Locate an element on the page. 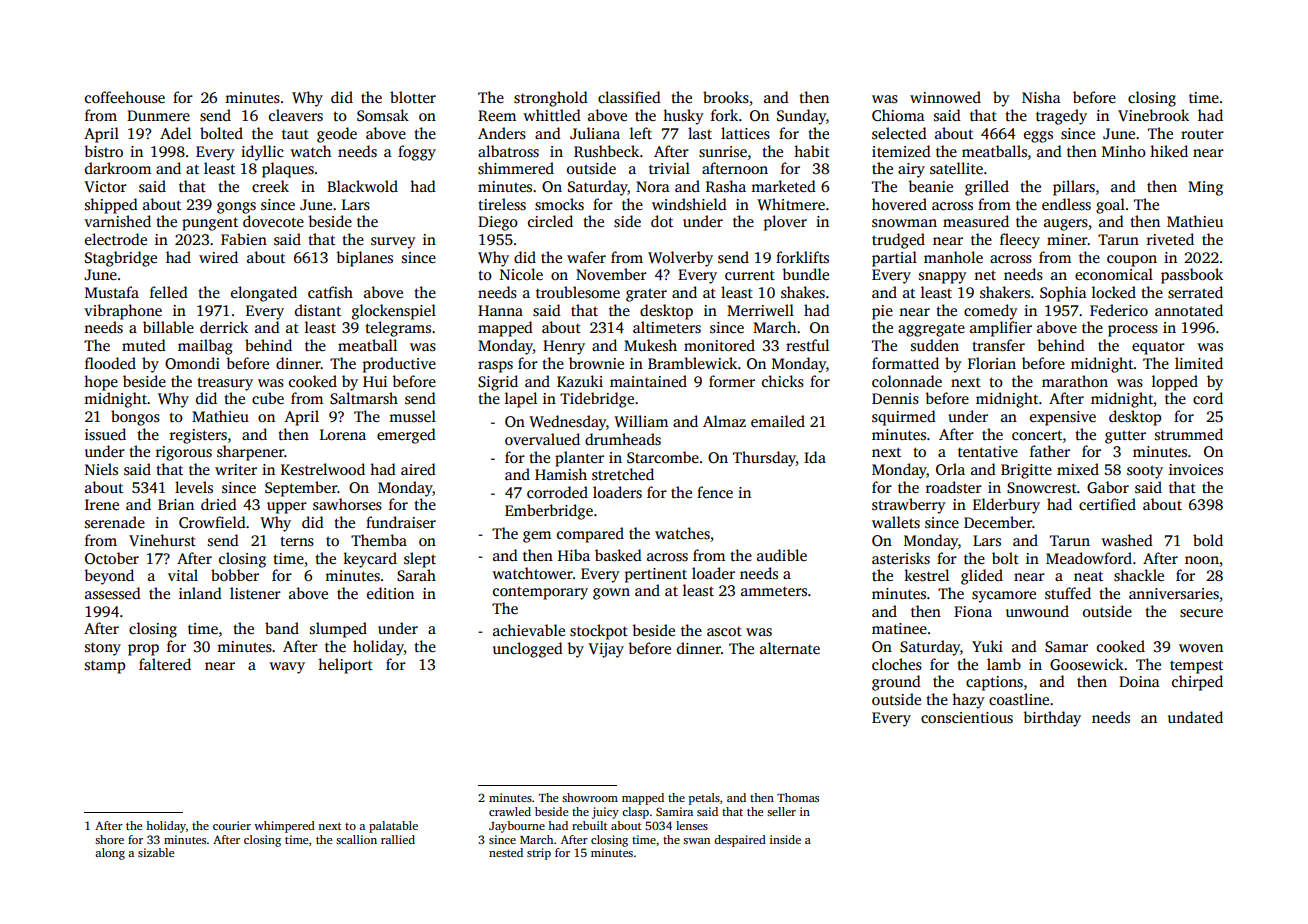 This image has height=924, width=1308. Hiba is located at coordinates (574, 555).
